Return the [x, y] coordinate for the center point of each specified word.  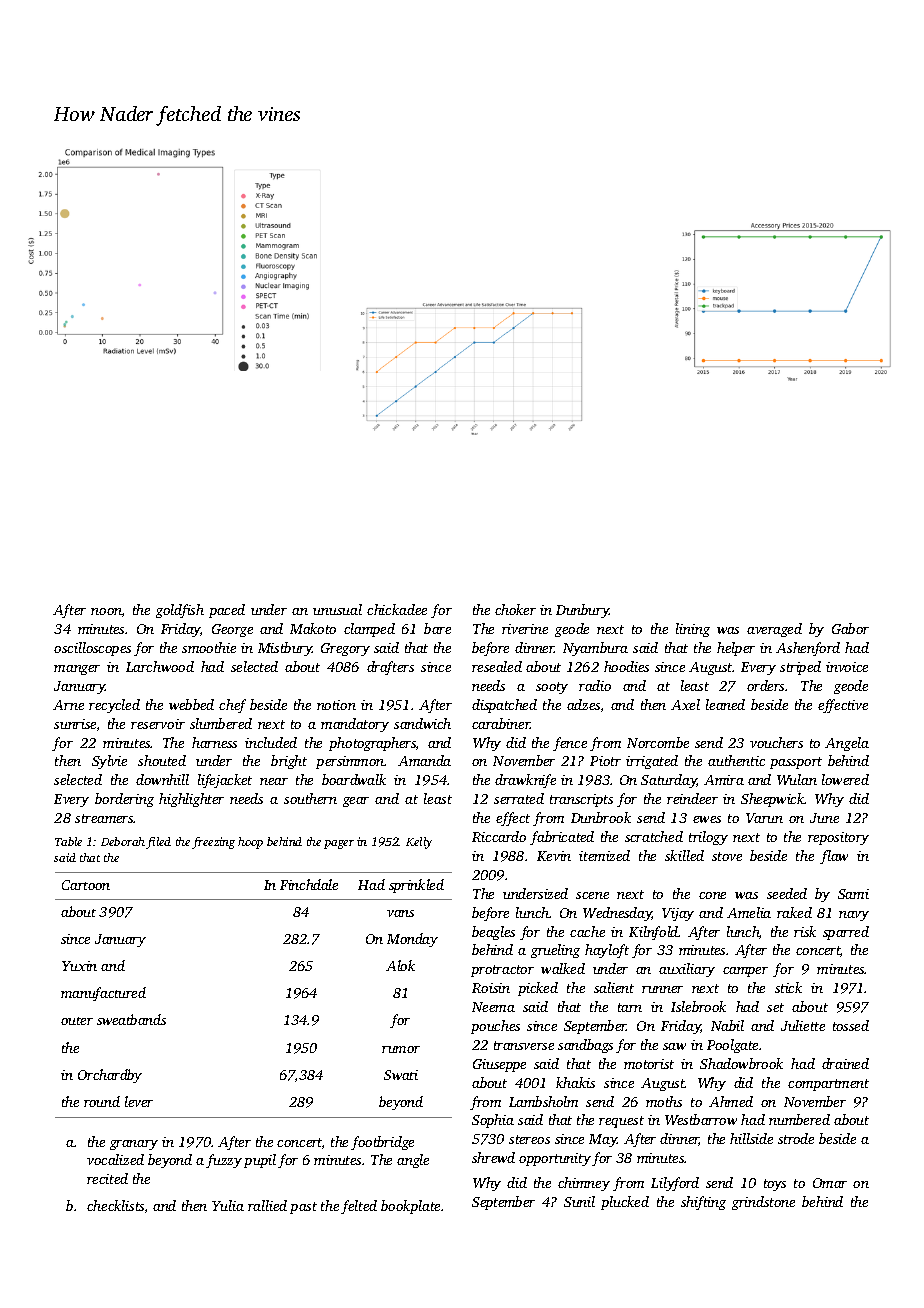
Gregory [345, 649]
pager [339, 844]
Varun [764, 818]
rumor [401, 1049]
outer [77, 1021]
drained [845, 1063]
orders [765, 685]
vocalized [115, 1159]
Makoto [313, 628]
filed [158, 843]
